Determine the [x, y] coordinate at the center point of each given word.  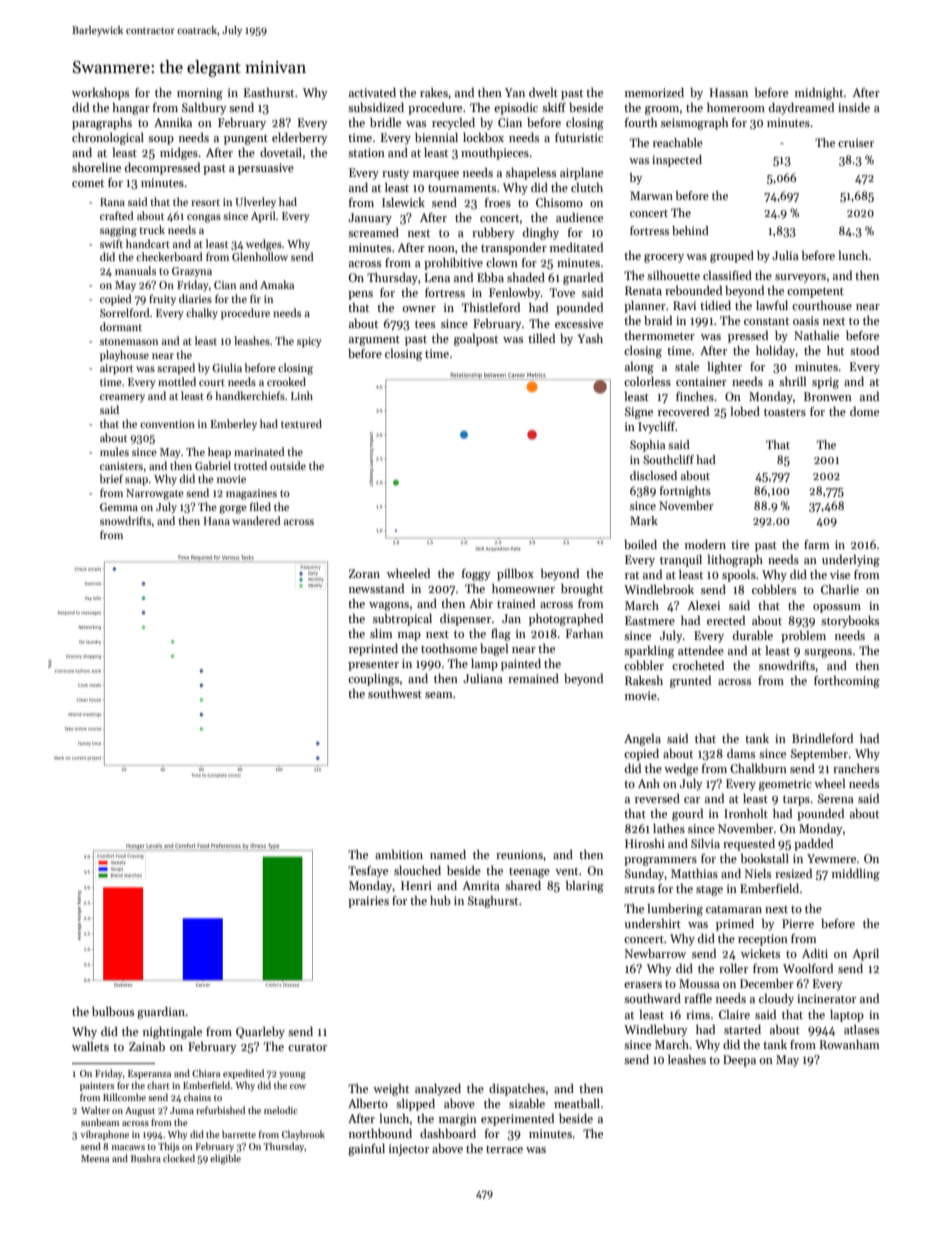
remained [533, 678]
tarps [796, 800]
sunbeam [100, 1122]
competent [815, 292]
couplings [373, 680]
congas [204, 218]
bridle [385, 122]
